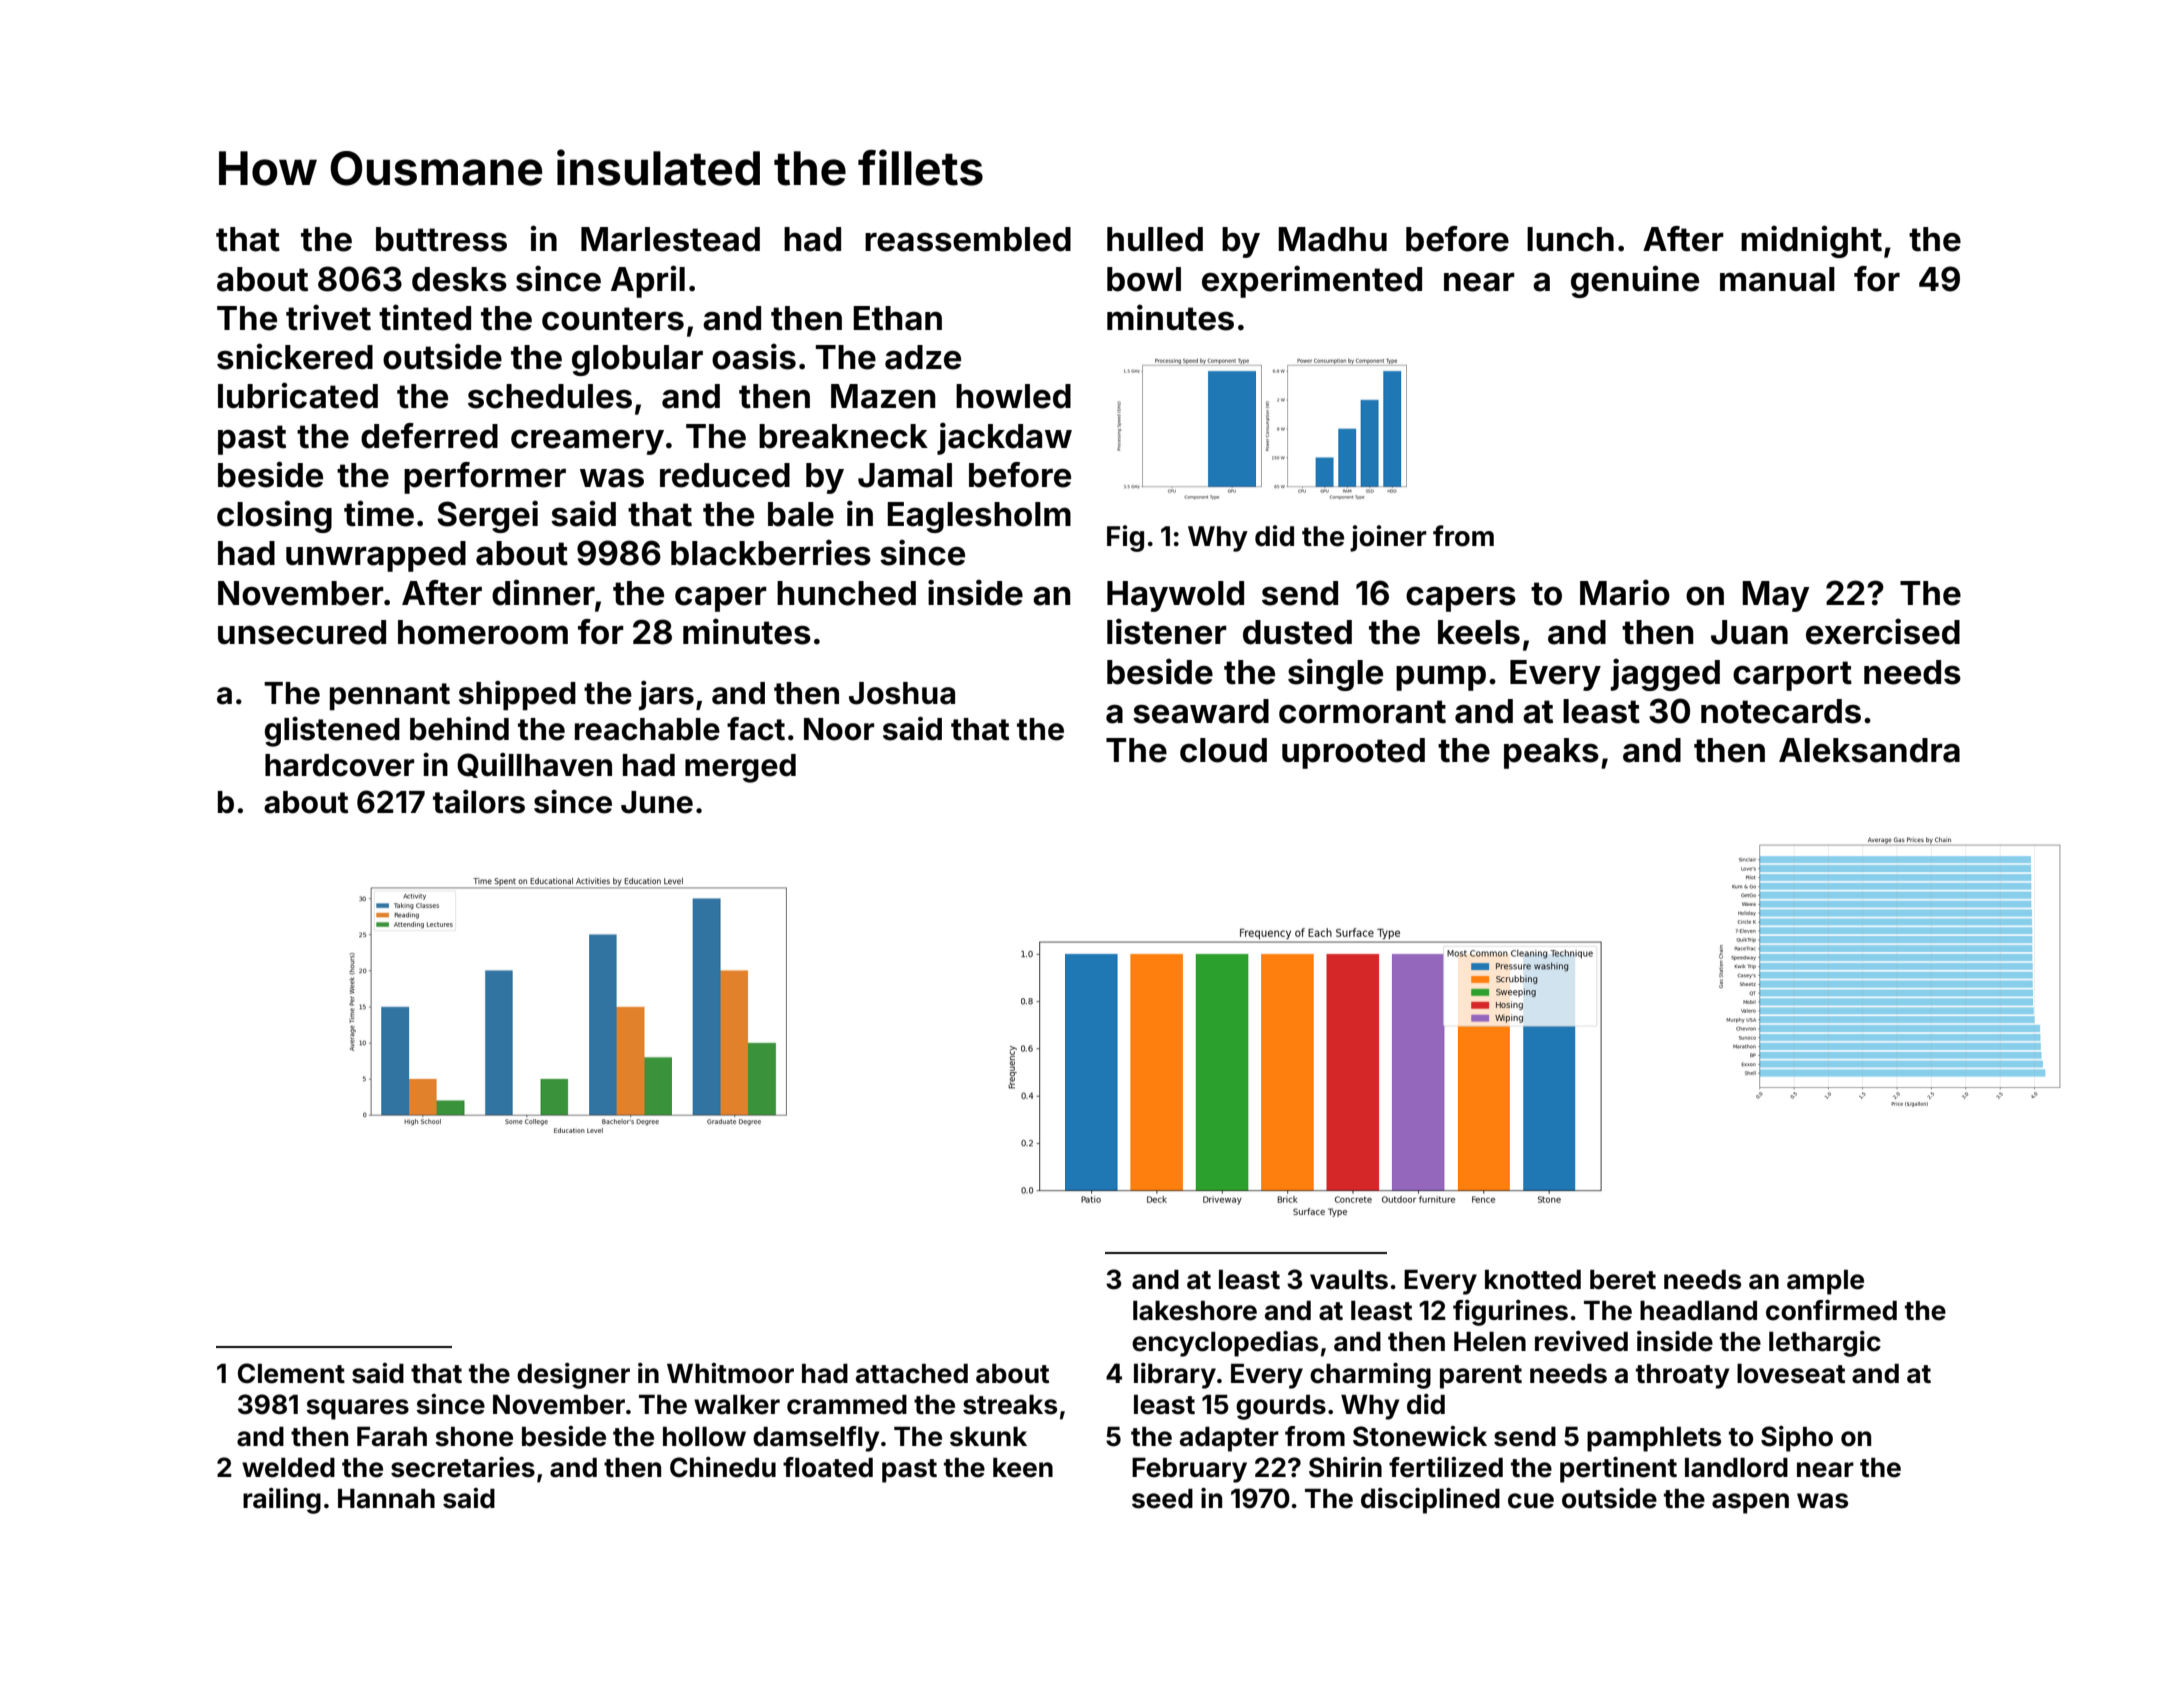 This screenshot has width=2178, height=1683. Describe the element at coordinates (1635, 281) in the screenshot. I see `genuine` at that location.
